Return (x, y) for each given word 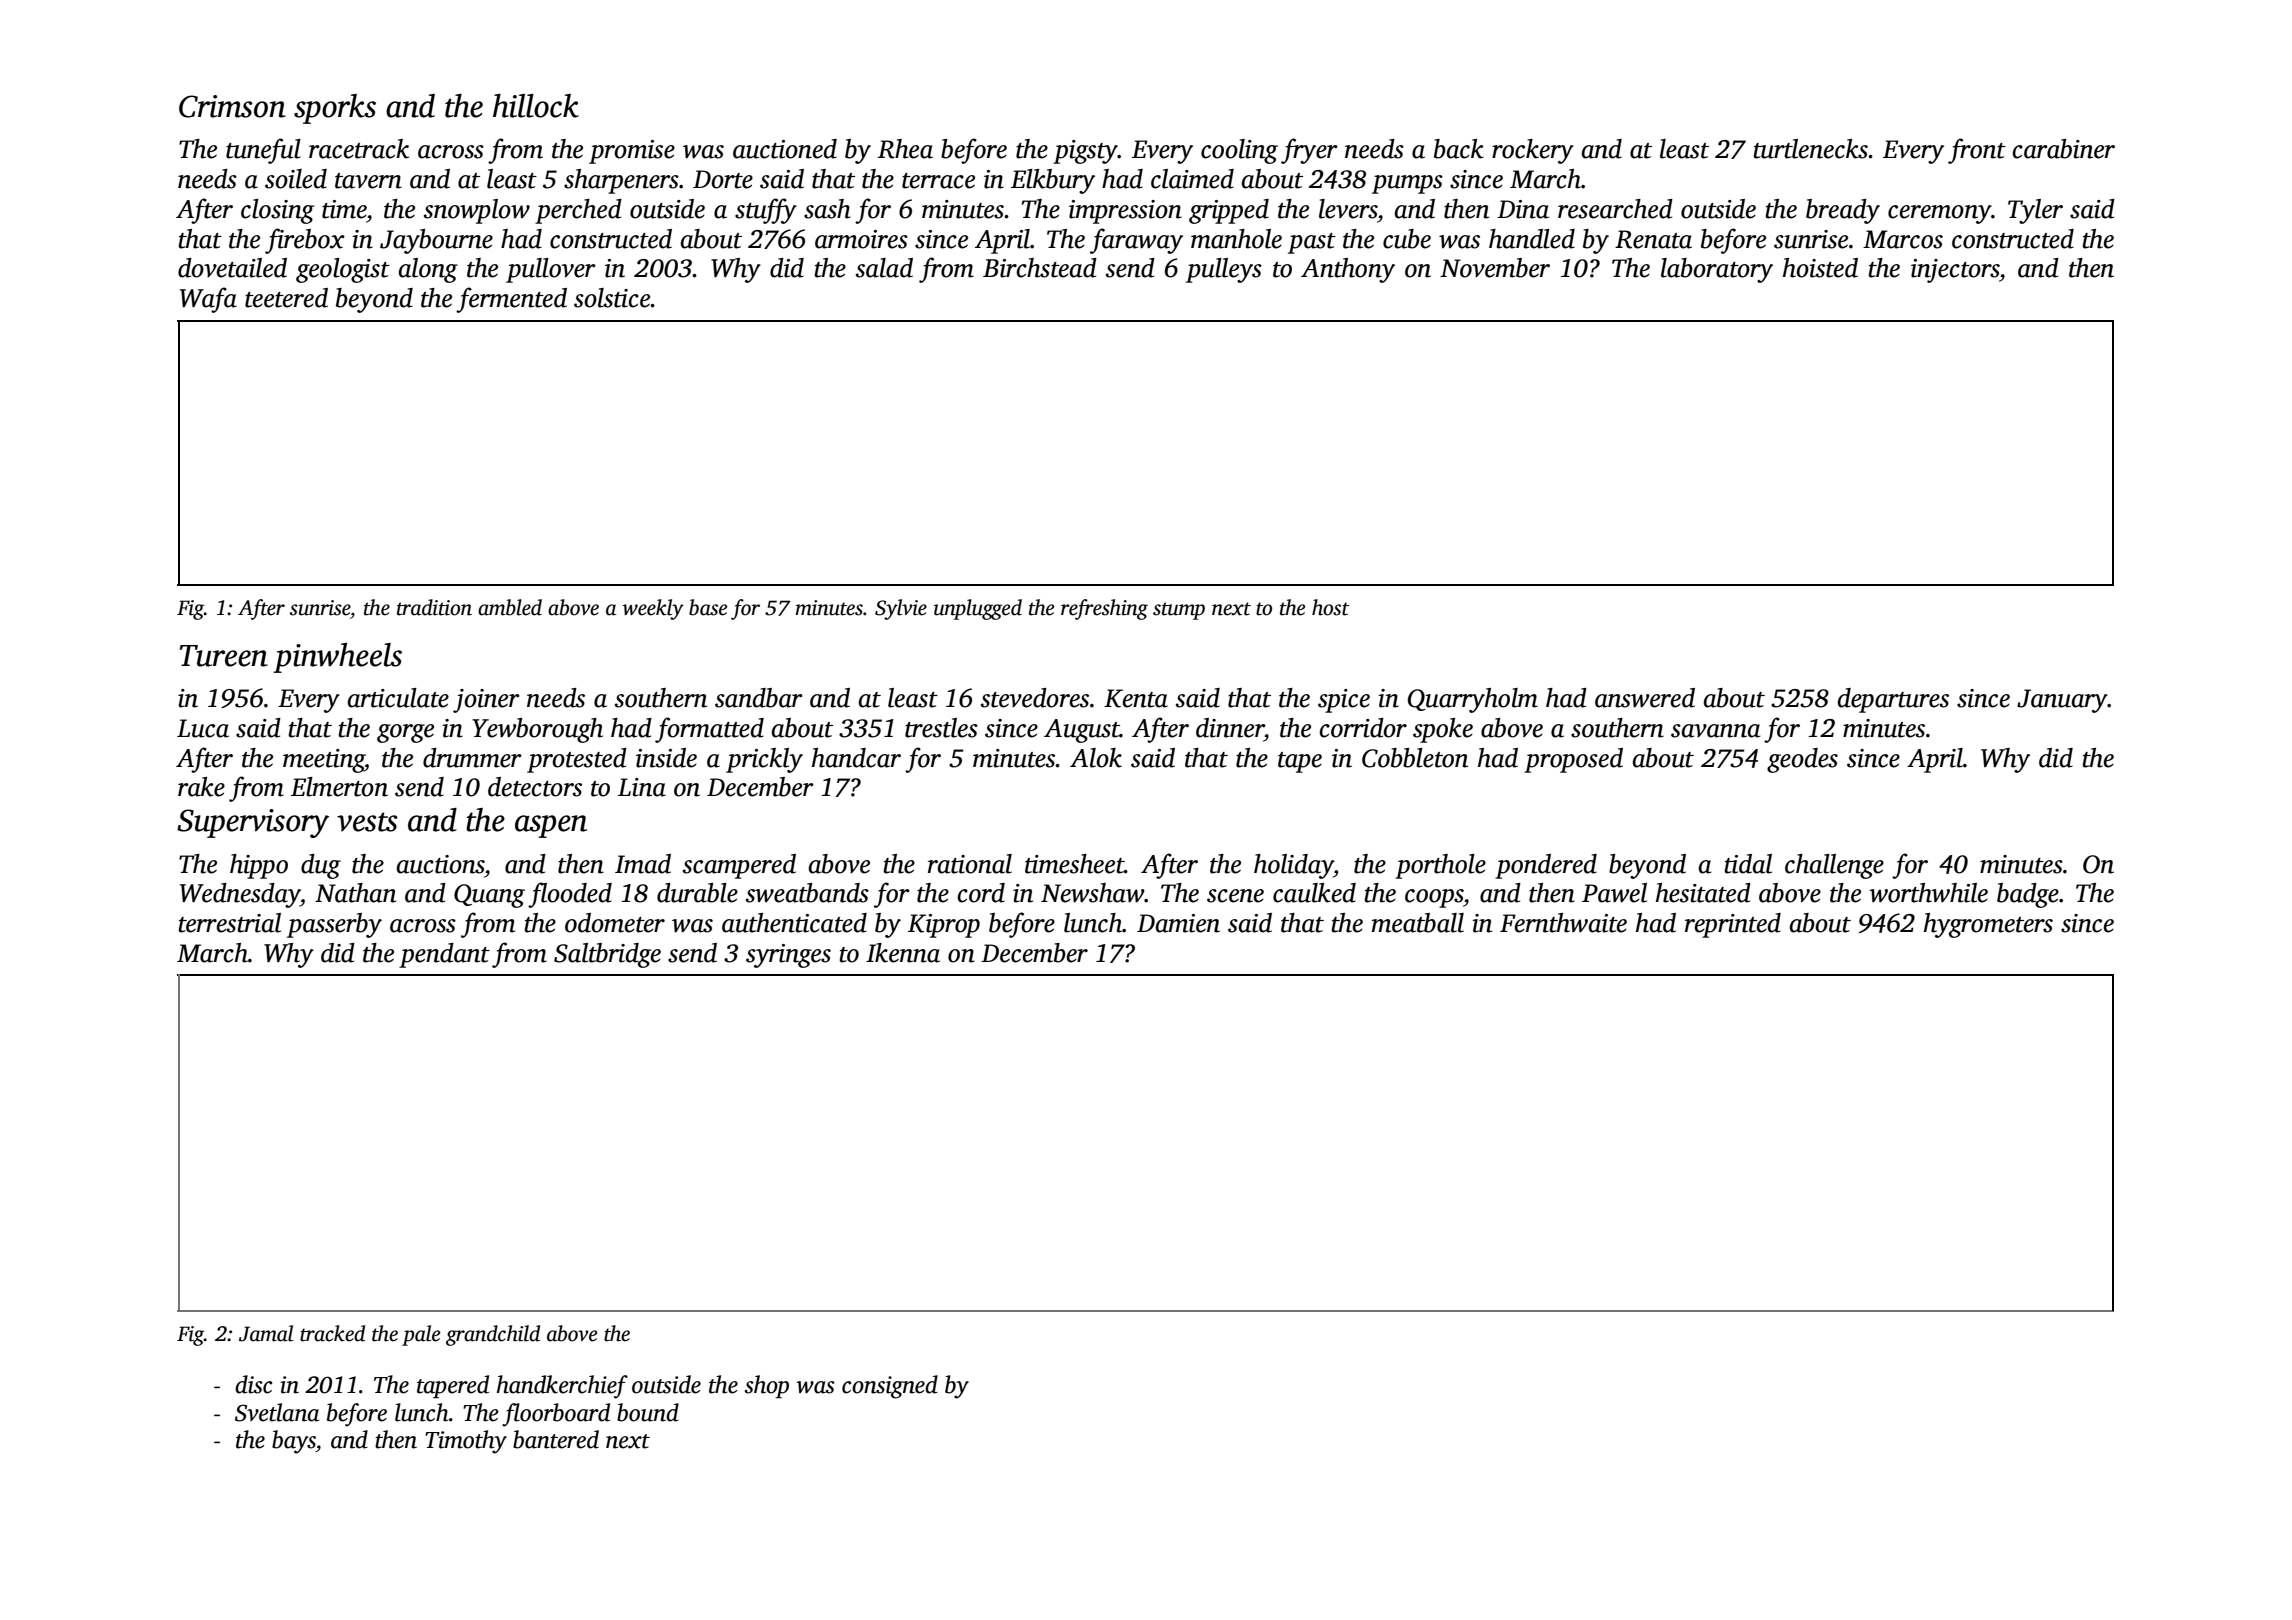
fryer (1309, 151)
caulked (1314, 893)
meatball (1418, 923)
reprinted (1733, 925)
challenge (1834, 866)
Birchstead (1040, 268)
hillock (536, 106)
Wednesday (240, 895)
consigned (890, 1387)
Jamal (266, 1333)
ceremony (1939, 214)
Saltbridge (607, 955)
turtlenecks (1811, 149)
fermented (511, 300)
